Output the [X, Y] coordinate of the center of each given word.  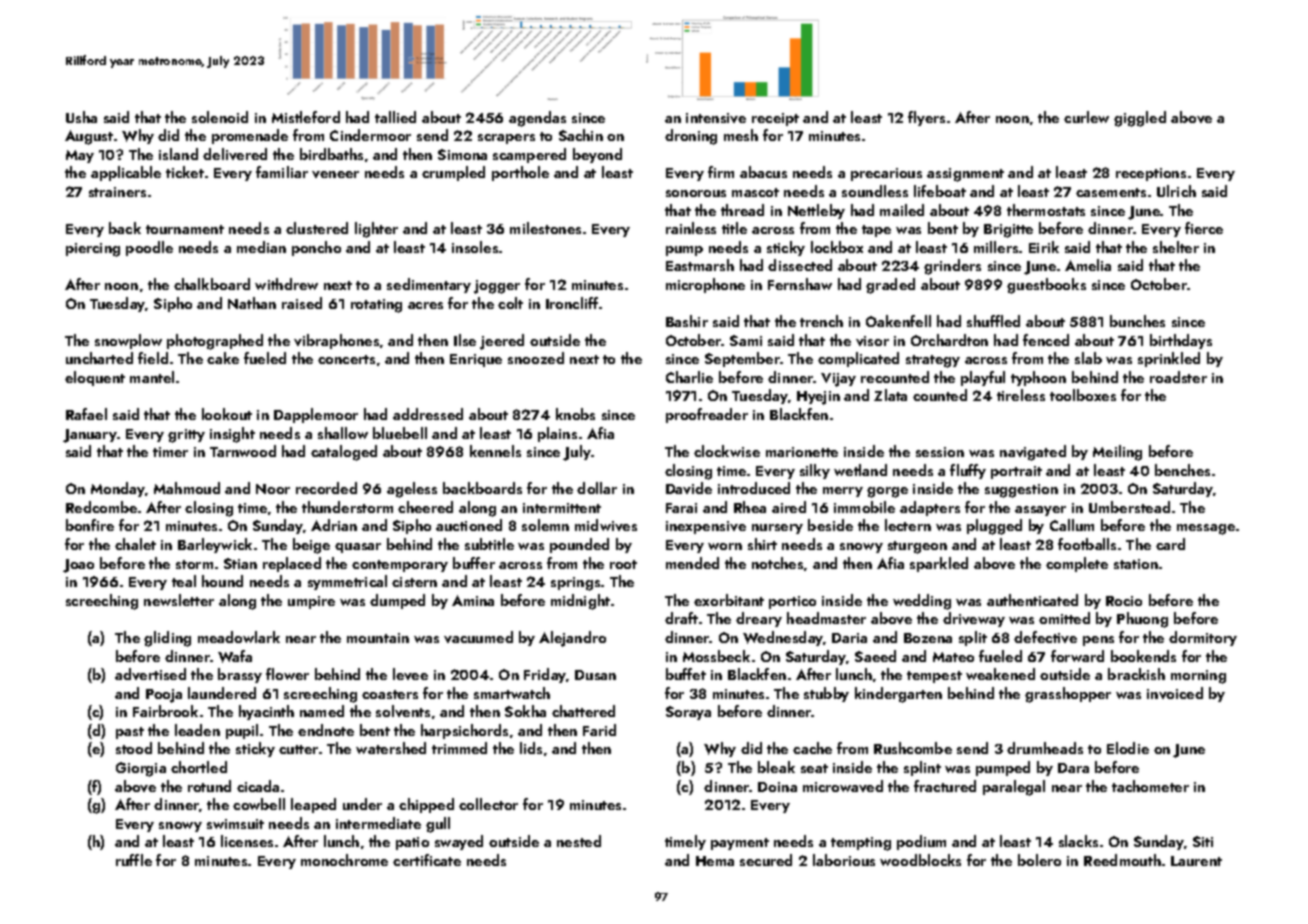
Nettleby [816, 211]
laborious [844, 860]
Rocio [1124, 601]
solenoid [220, 117]
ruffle [134, 860]
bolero [1039, 860]
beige [311, 546]
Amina [473, 600]
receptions [1151, 174]
